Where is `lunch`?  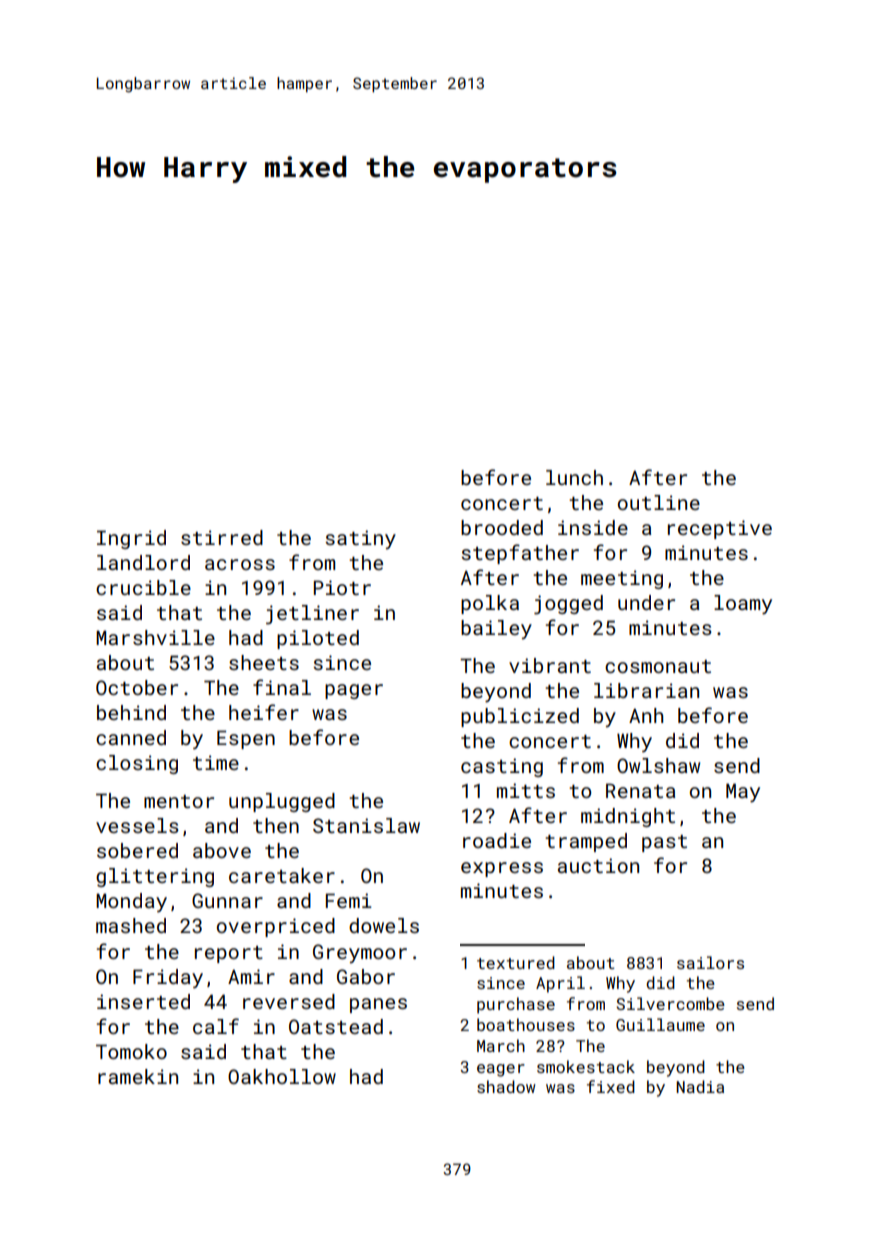
lunch is located at coordinates (574, 477).
